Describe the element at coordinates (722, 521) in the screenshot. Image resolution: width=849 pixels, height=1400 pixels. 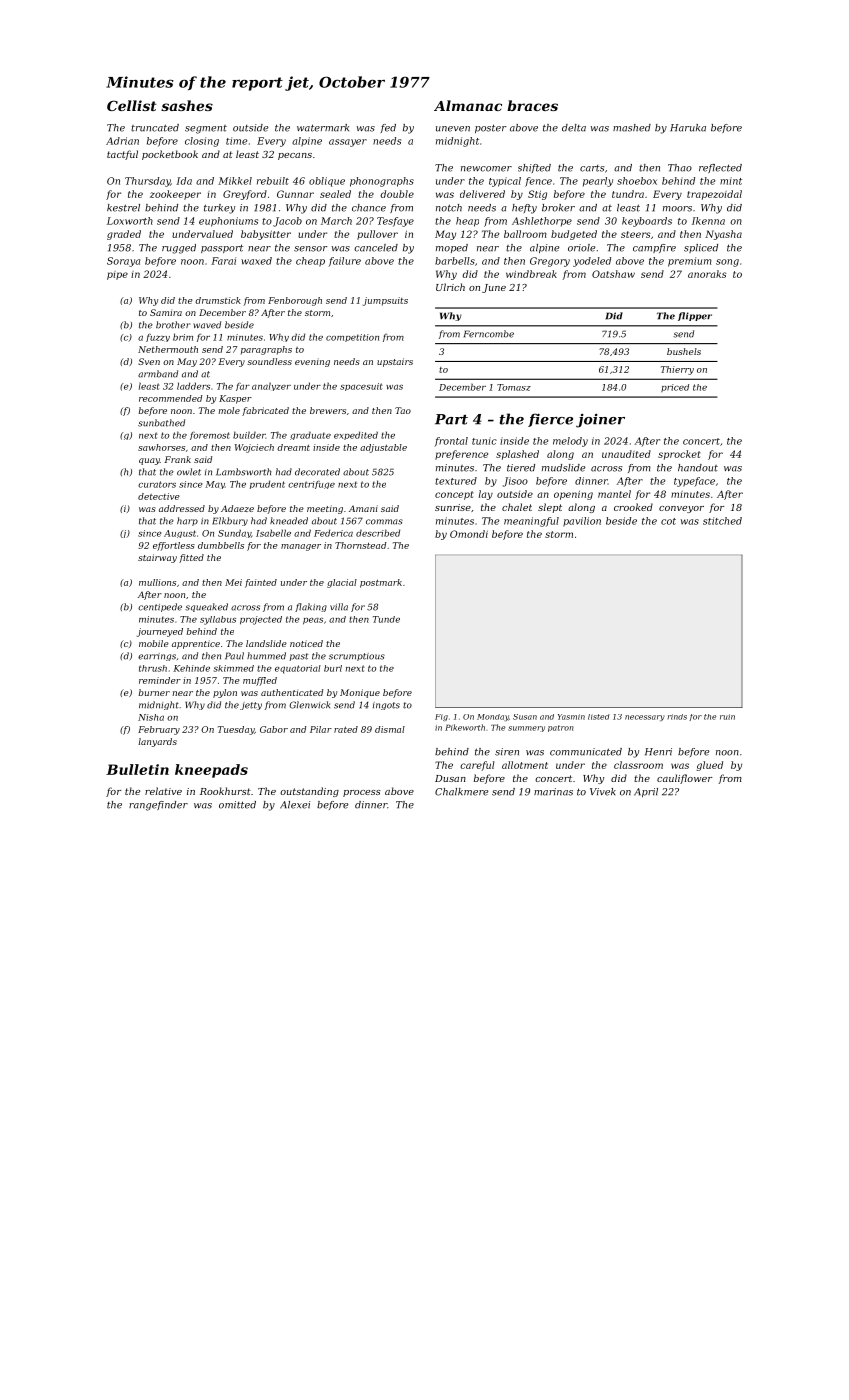
I see `stitched` at that location.
